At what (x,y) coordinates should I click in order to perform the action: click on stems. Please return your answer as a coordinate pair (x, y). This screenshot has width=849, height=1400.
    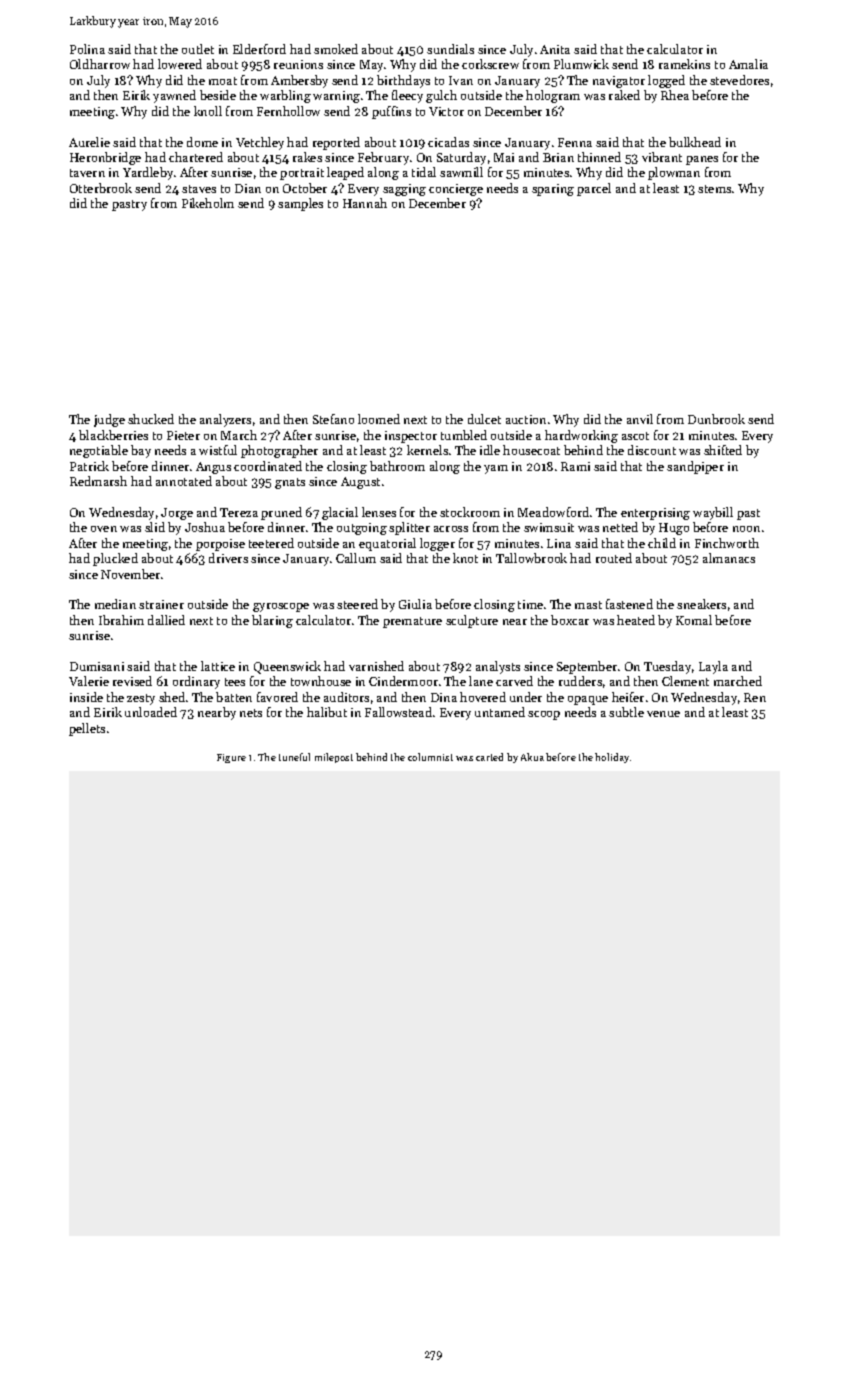
    Looking at the image, I should click on (714, 189).
